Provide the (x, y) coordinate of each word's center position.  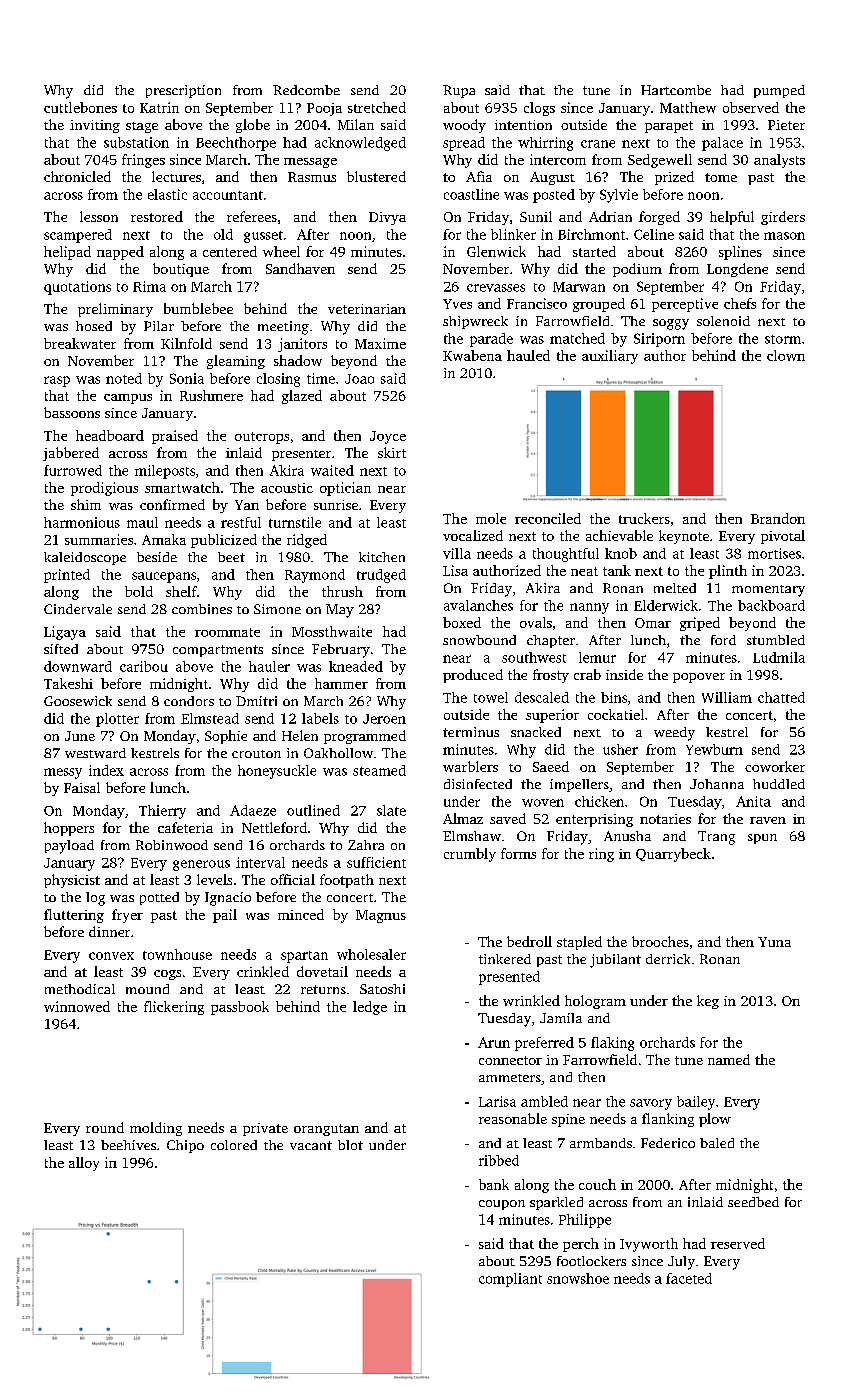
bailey (696, 1103)
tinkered (505, 959)
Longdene (737, 270)
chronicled (77, 176)
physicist (72, 881)
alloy (84, 1164)
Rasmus (312, 177)
